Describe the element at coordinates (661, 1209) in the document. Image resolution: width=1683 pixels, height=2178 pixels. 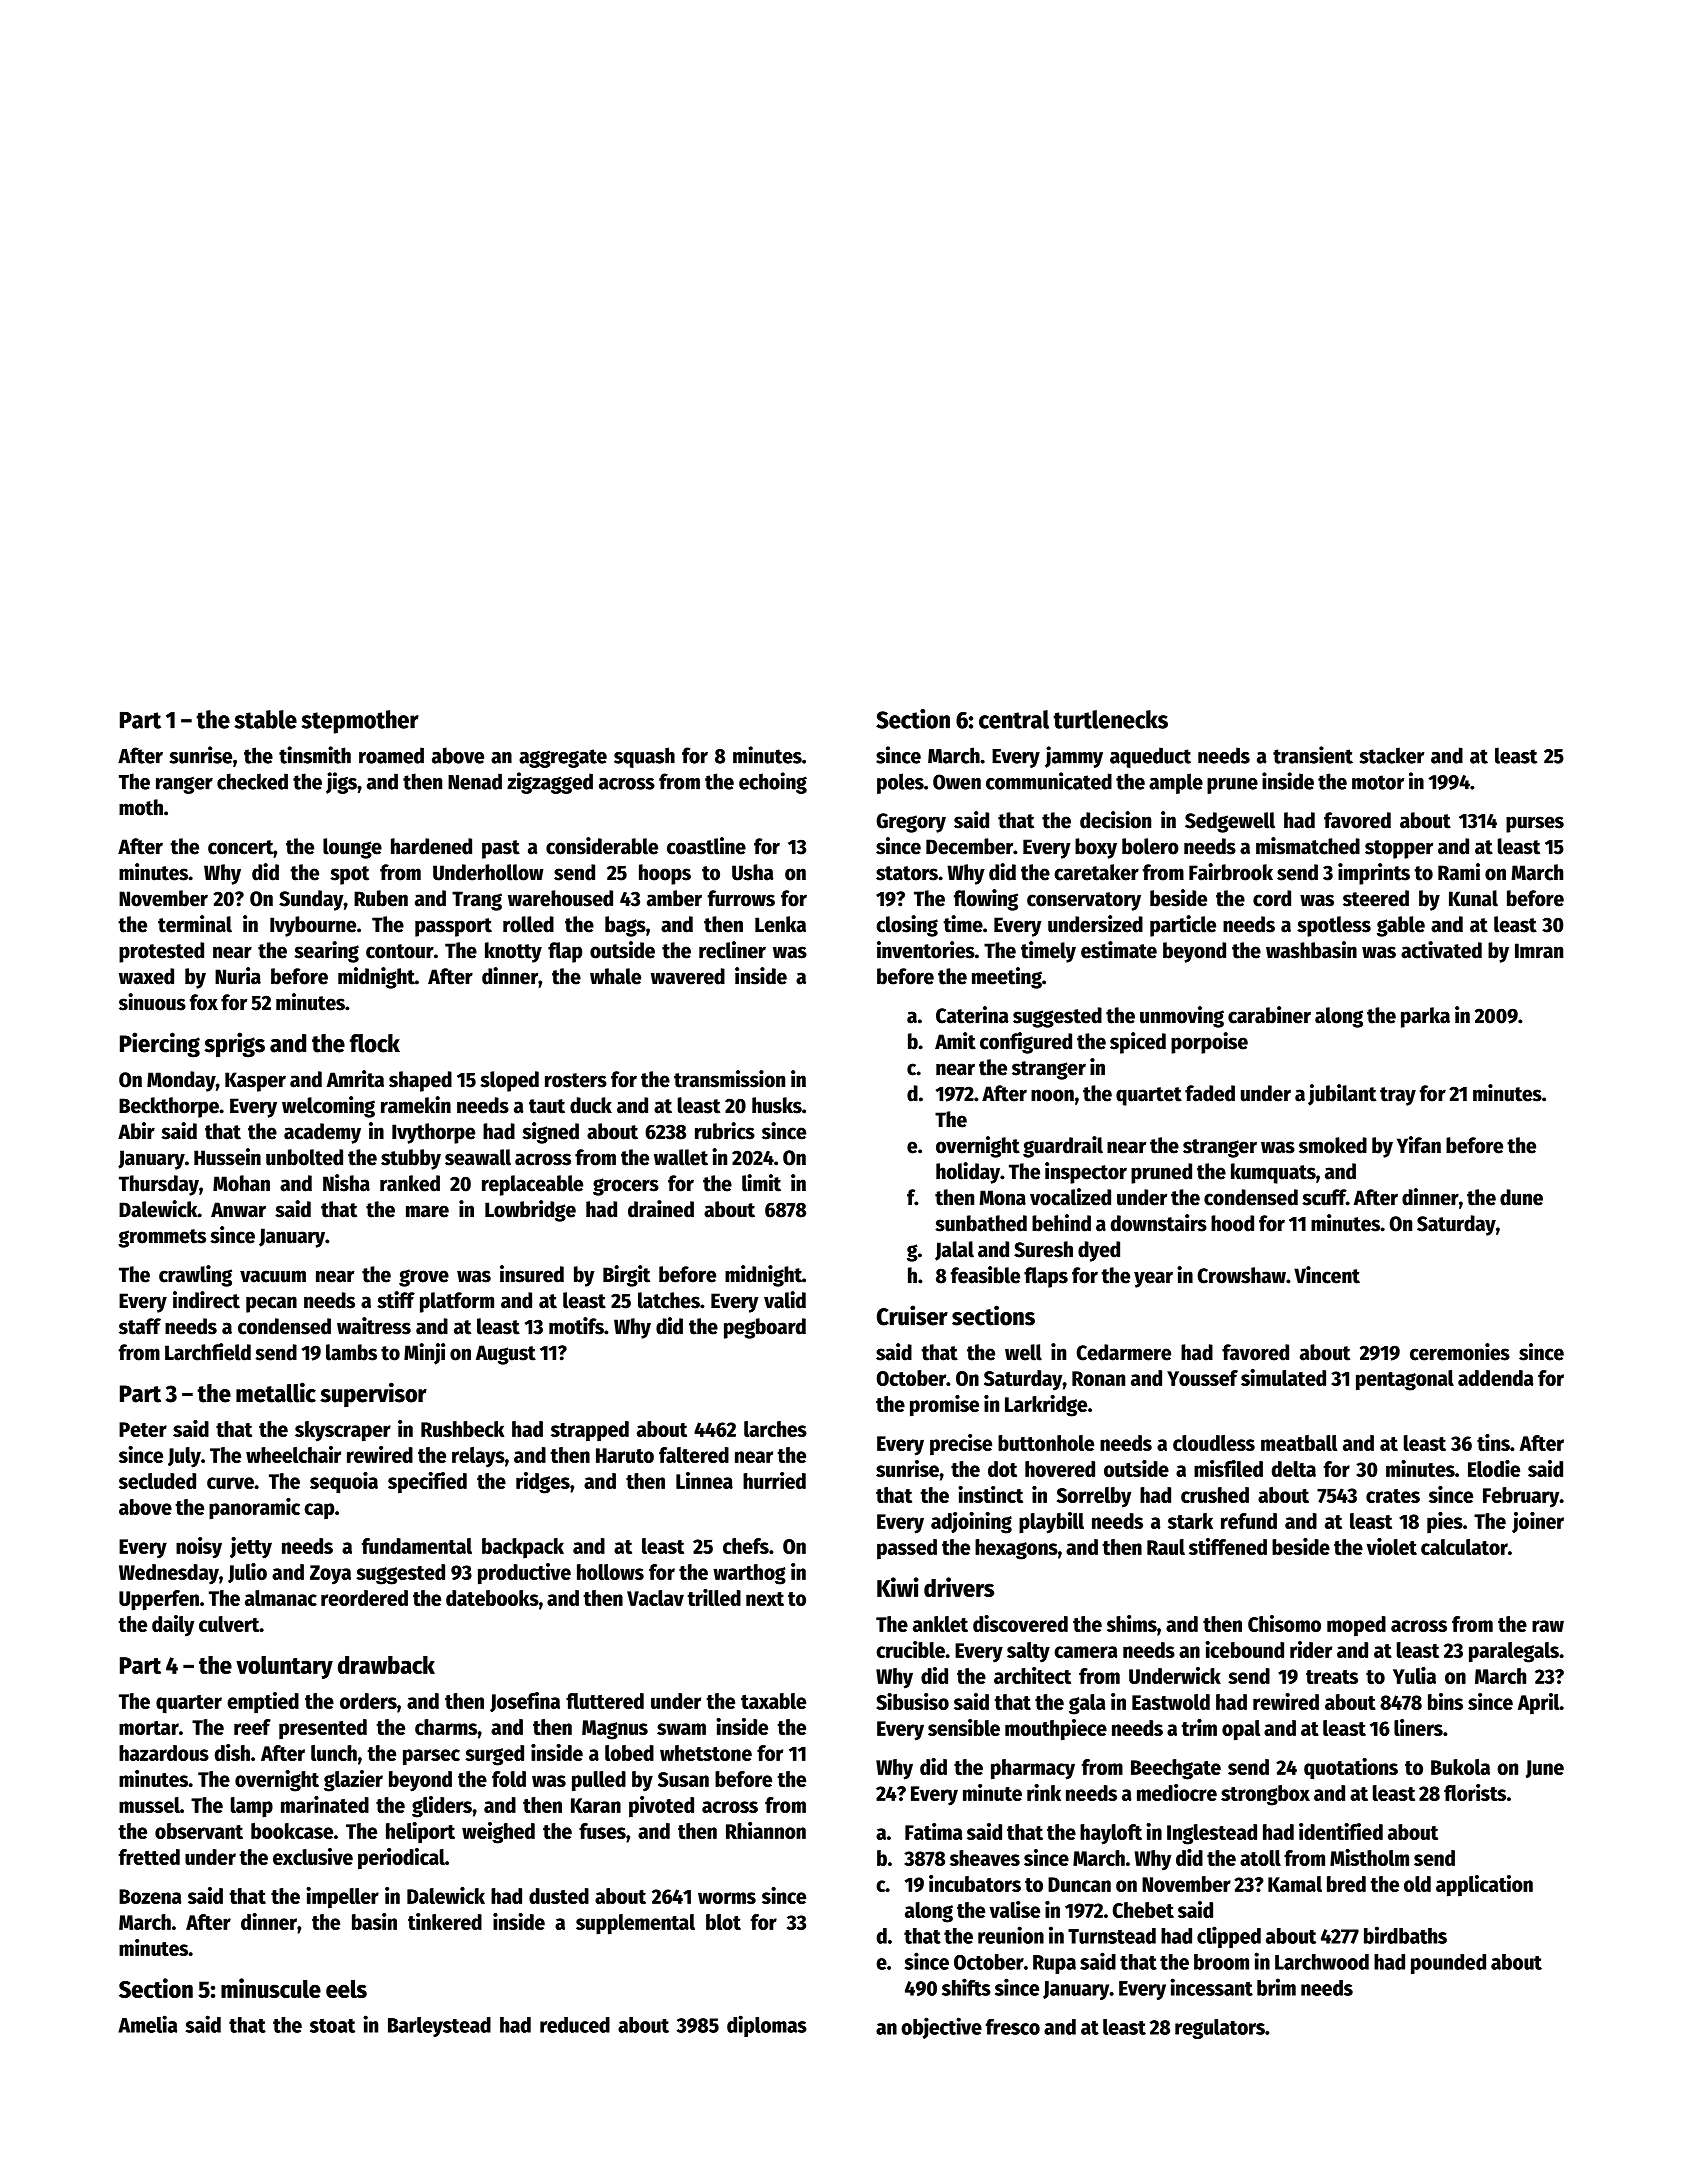
I see `drained` at that location.
